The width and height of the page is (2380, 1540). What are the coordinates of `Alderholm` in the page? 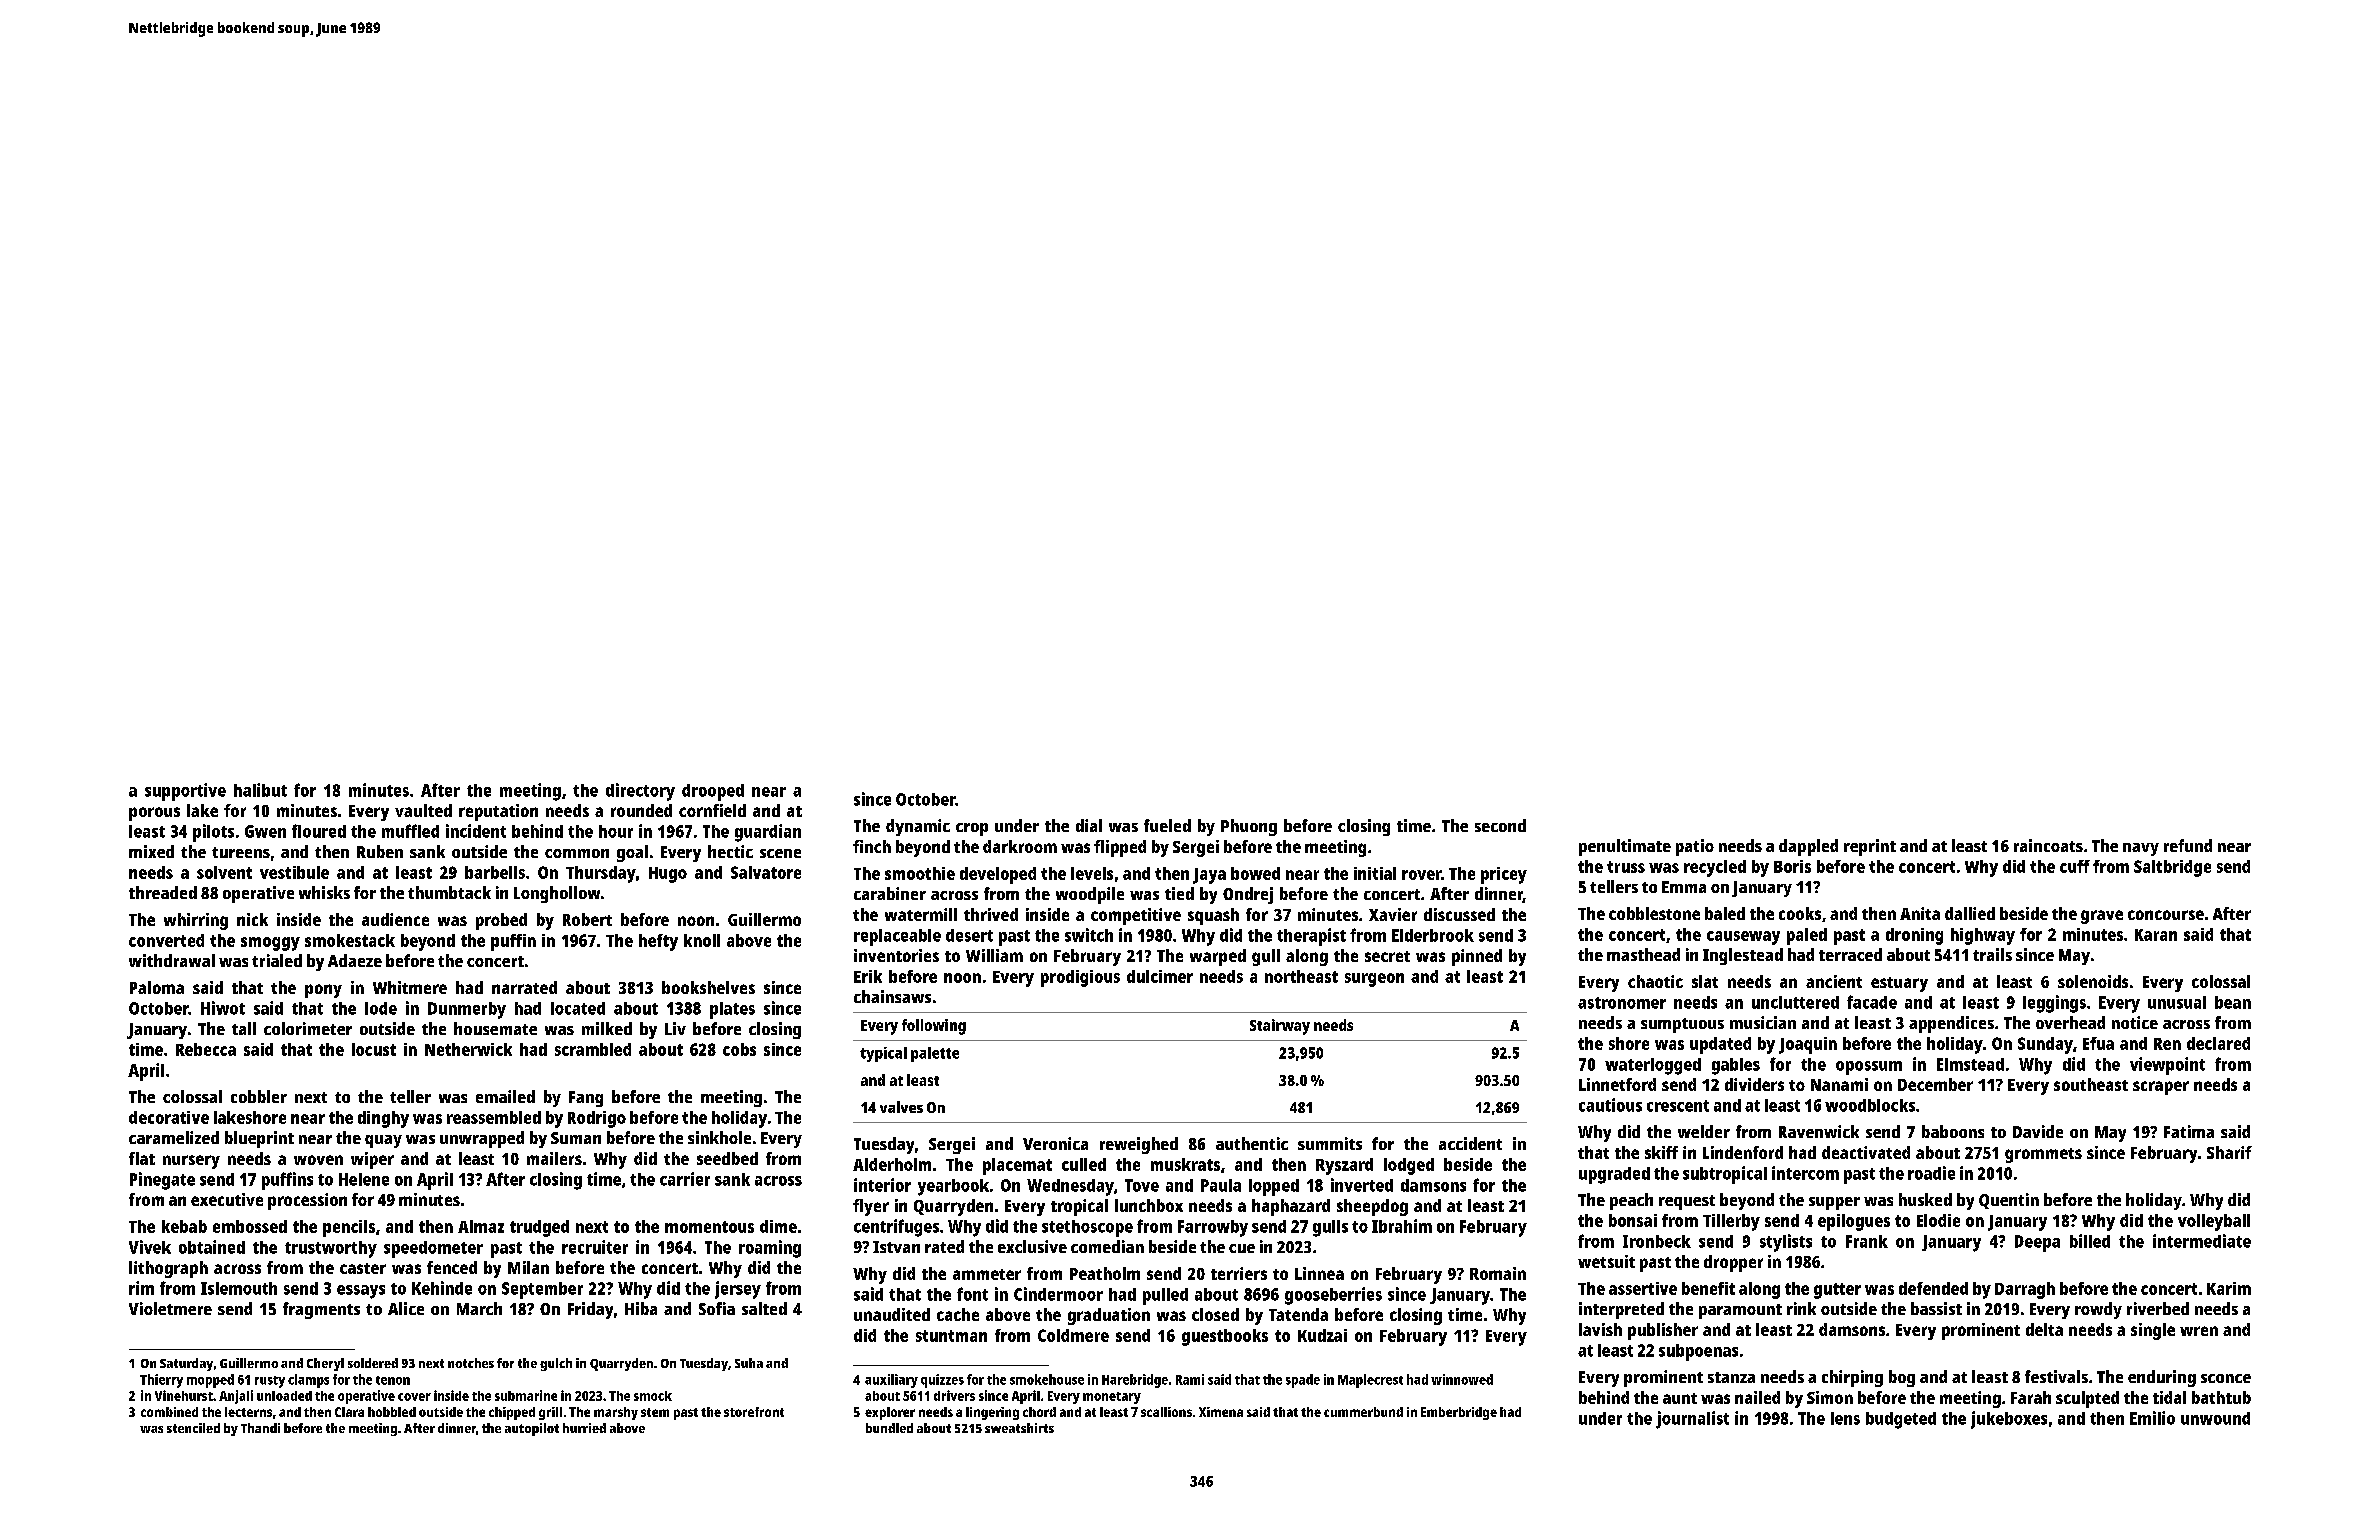 It's located at (892, 1164).
